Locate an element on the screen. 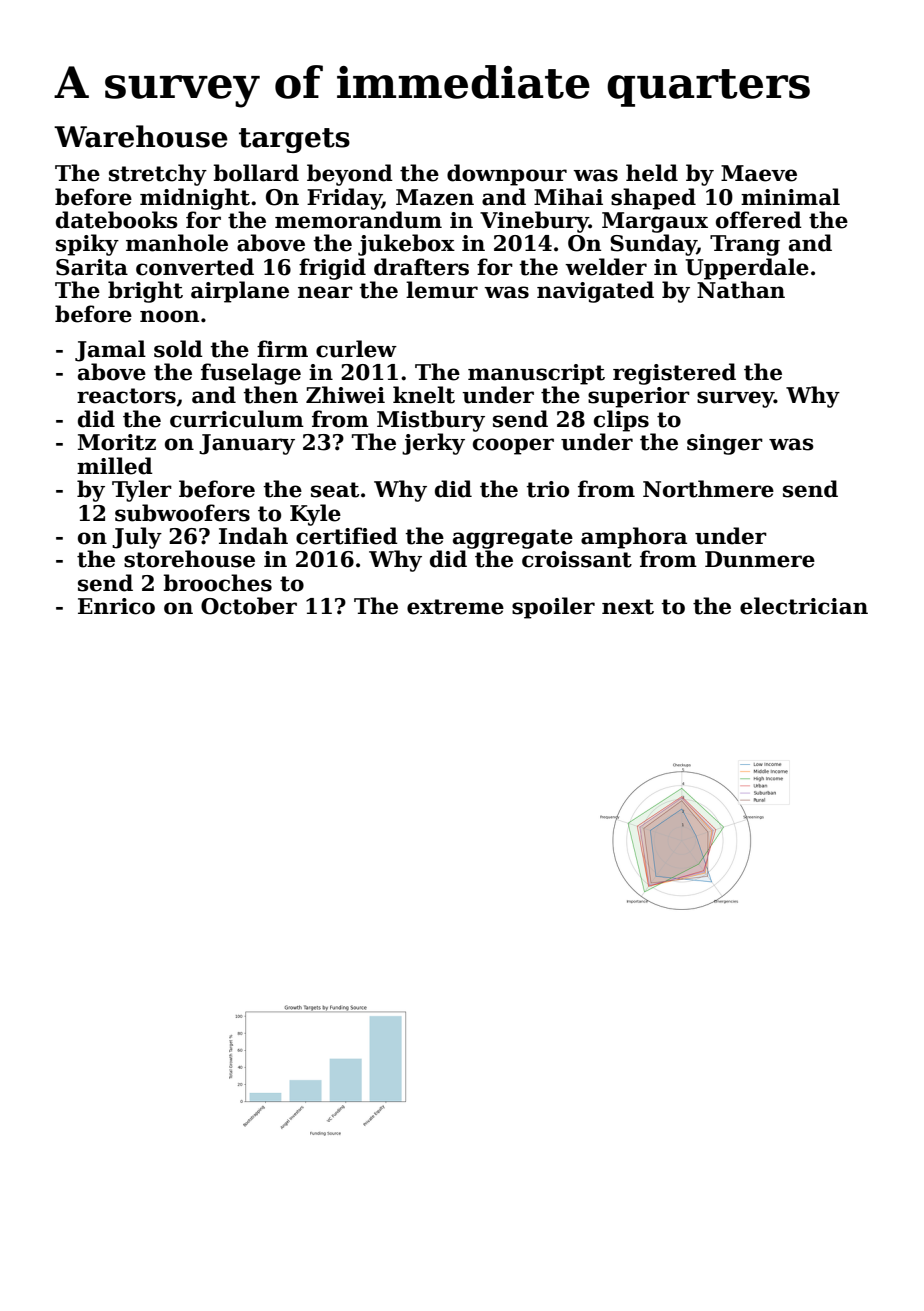 This screenshot has height=1311, width=924. Warehouse is located at coordinates (141, 136).
